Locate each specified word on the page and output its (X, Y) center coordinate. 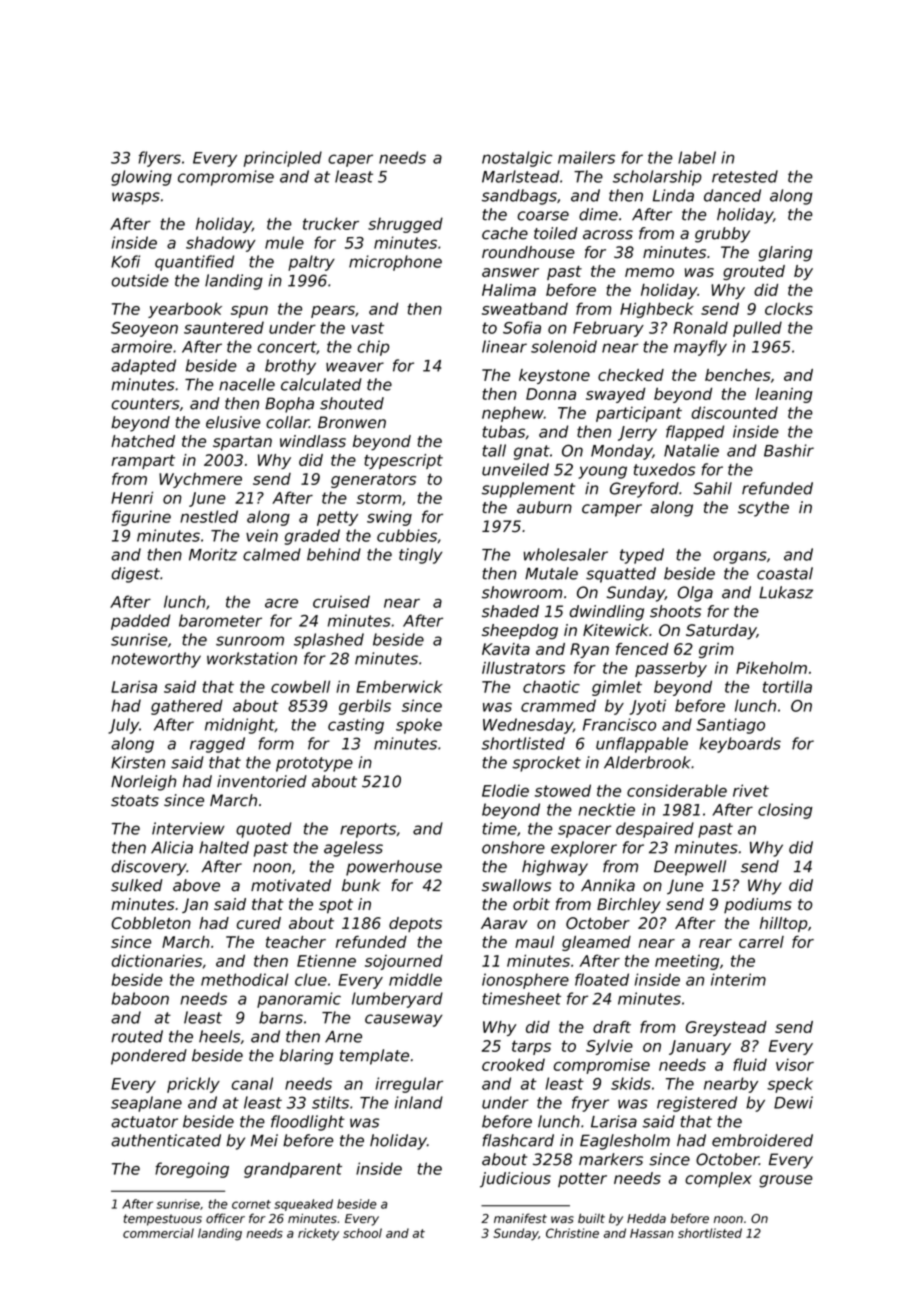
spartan (242, 443)
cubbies (407, 535)
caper (350, 160)
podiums (758, 905)
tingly (420, 556)
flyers (160, 159)
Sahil (712, 488)
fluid (750, 1064)
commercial (158, 1233)
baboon (140, 998)
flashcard (518, 1140)
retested (745, 176)
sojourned (404, 962)
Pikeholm (771, 668)
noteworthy (156, 660)
